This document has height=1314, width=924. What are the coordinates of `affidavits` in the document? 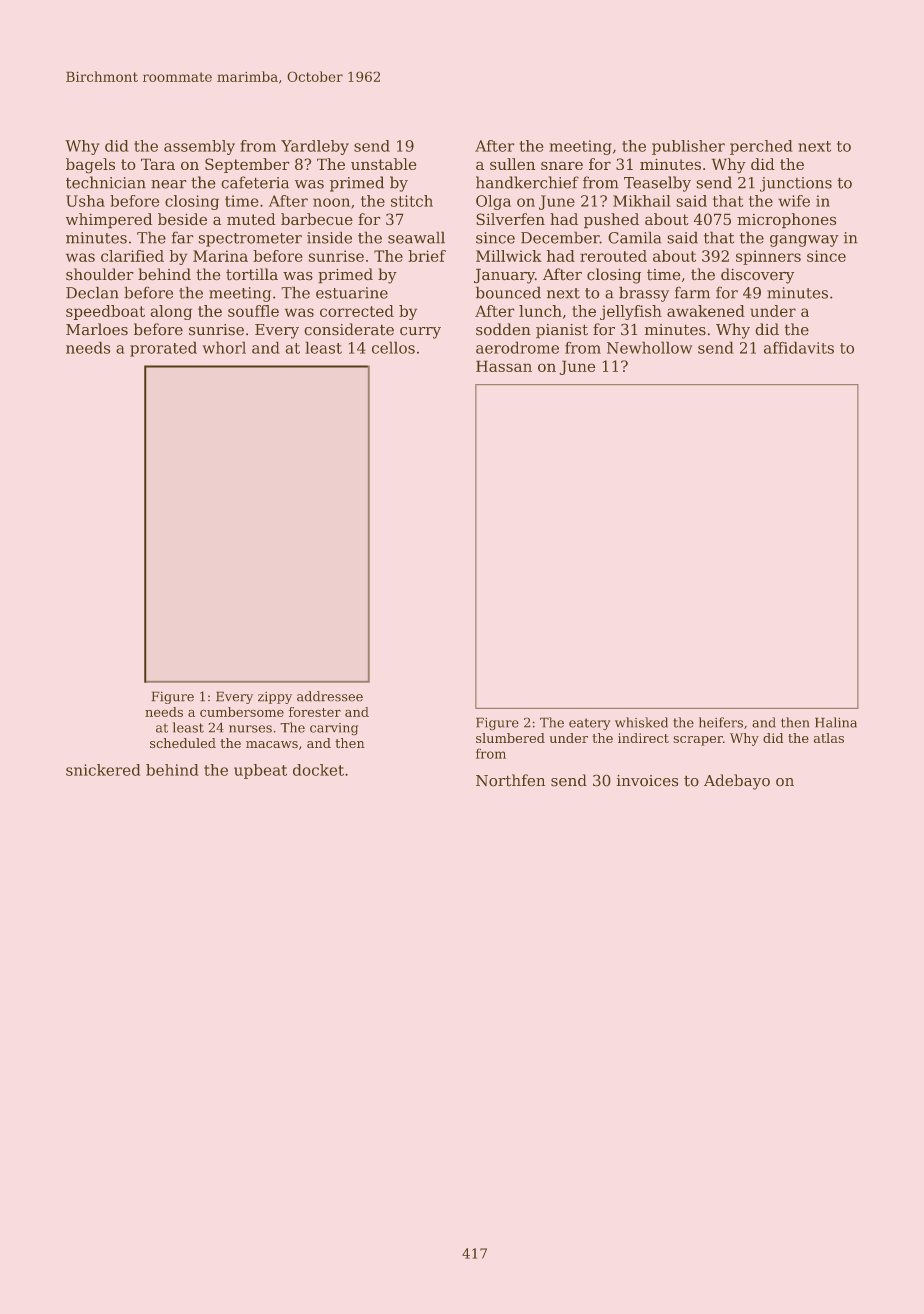 It's located at (799, 347).
